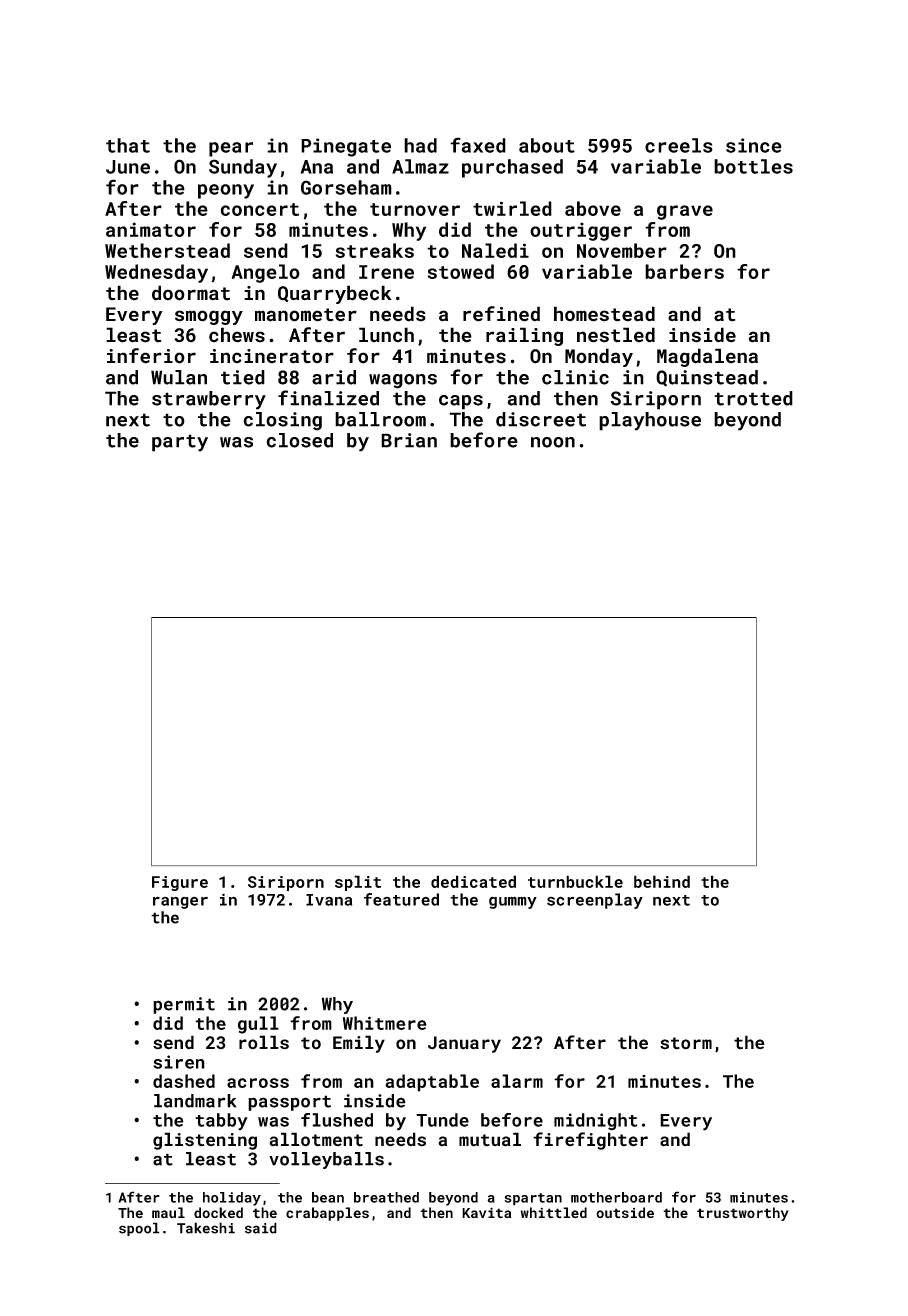 This page has height=1316, width=908. What do you see at coordinates (473, 881) in the page?
I see `dedicated` at bounding box center [473, 881].
